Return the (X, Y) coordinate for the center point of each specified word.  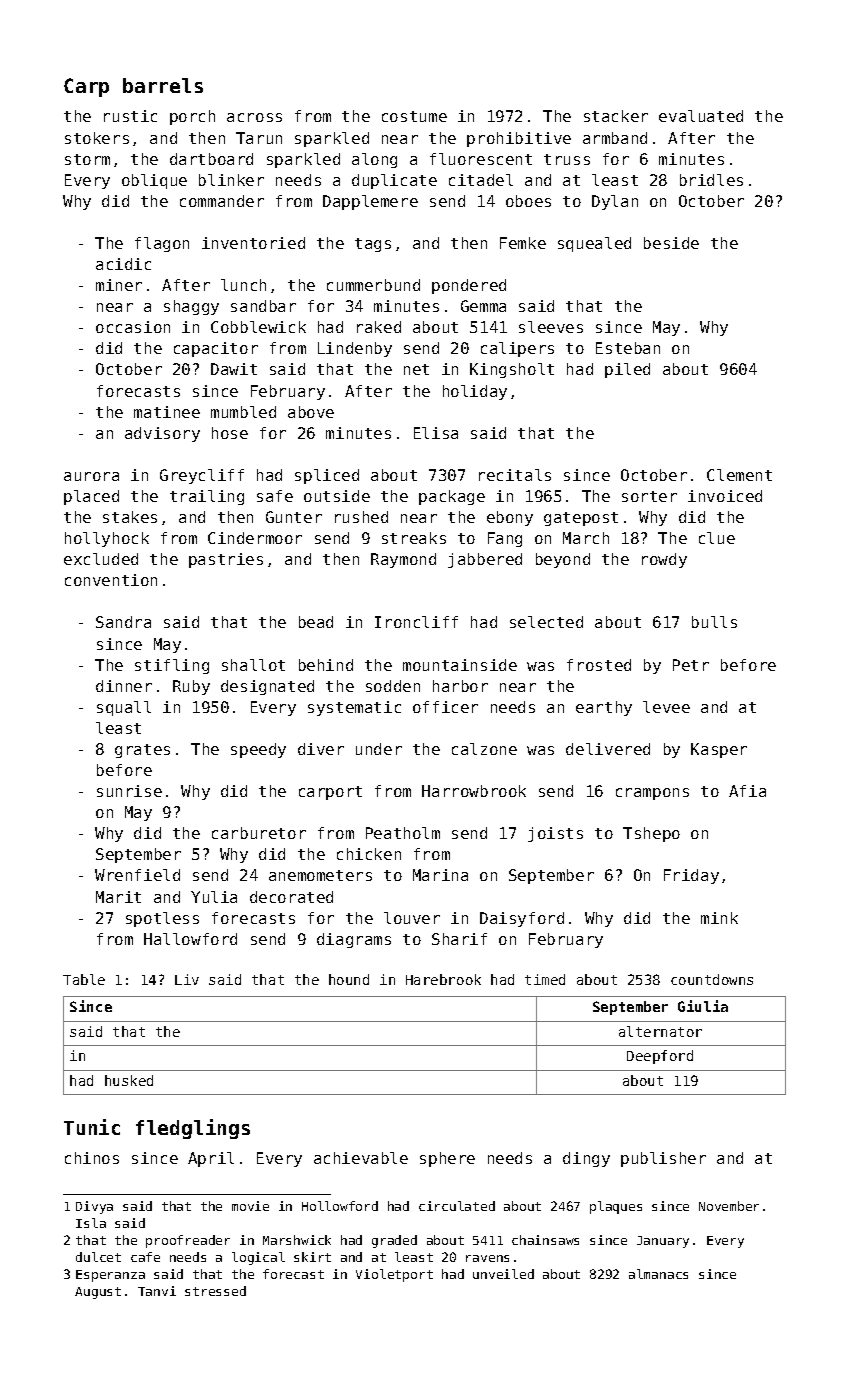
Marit (118, 897)
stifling (172, 666)
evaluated (701, 116)
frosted (599, 665)
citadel (481, 180)
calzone (484, 749)
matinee (167, 412)
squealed (594, 244)
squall (124, 708)
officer (445, 707)
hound (349, 979)
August (98, 1293)
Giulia (703, 1006)
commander (222, 201)
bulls (714, 622)
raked (379, 327)
